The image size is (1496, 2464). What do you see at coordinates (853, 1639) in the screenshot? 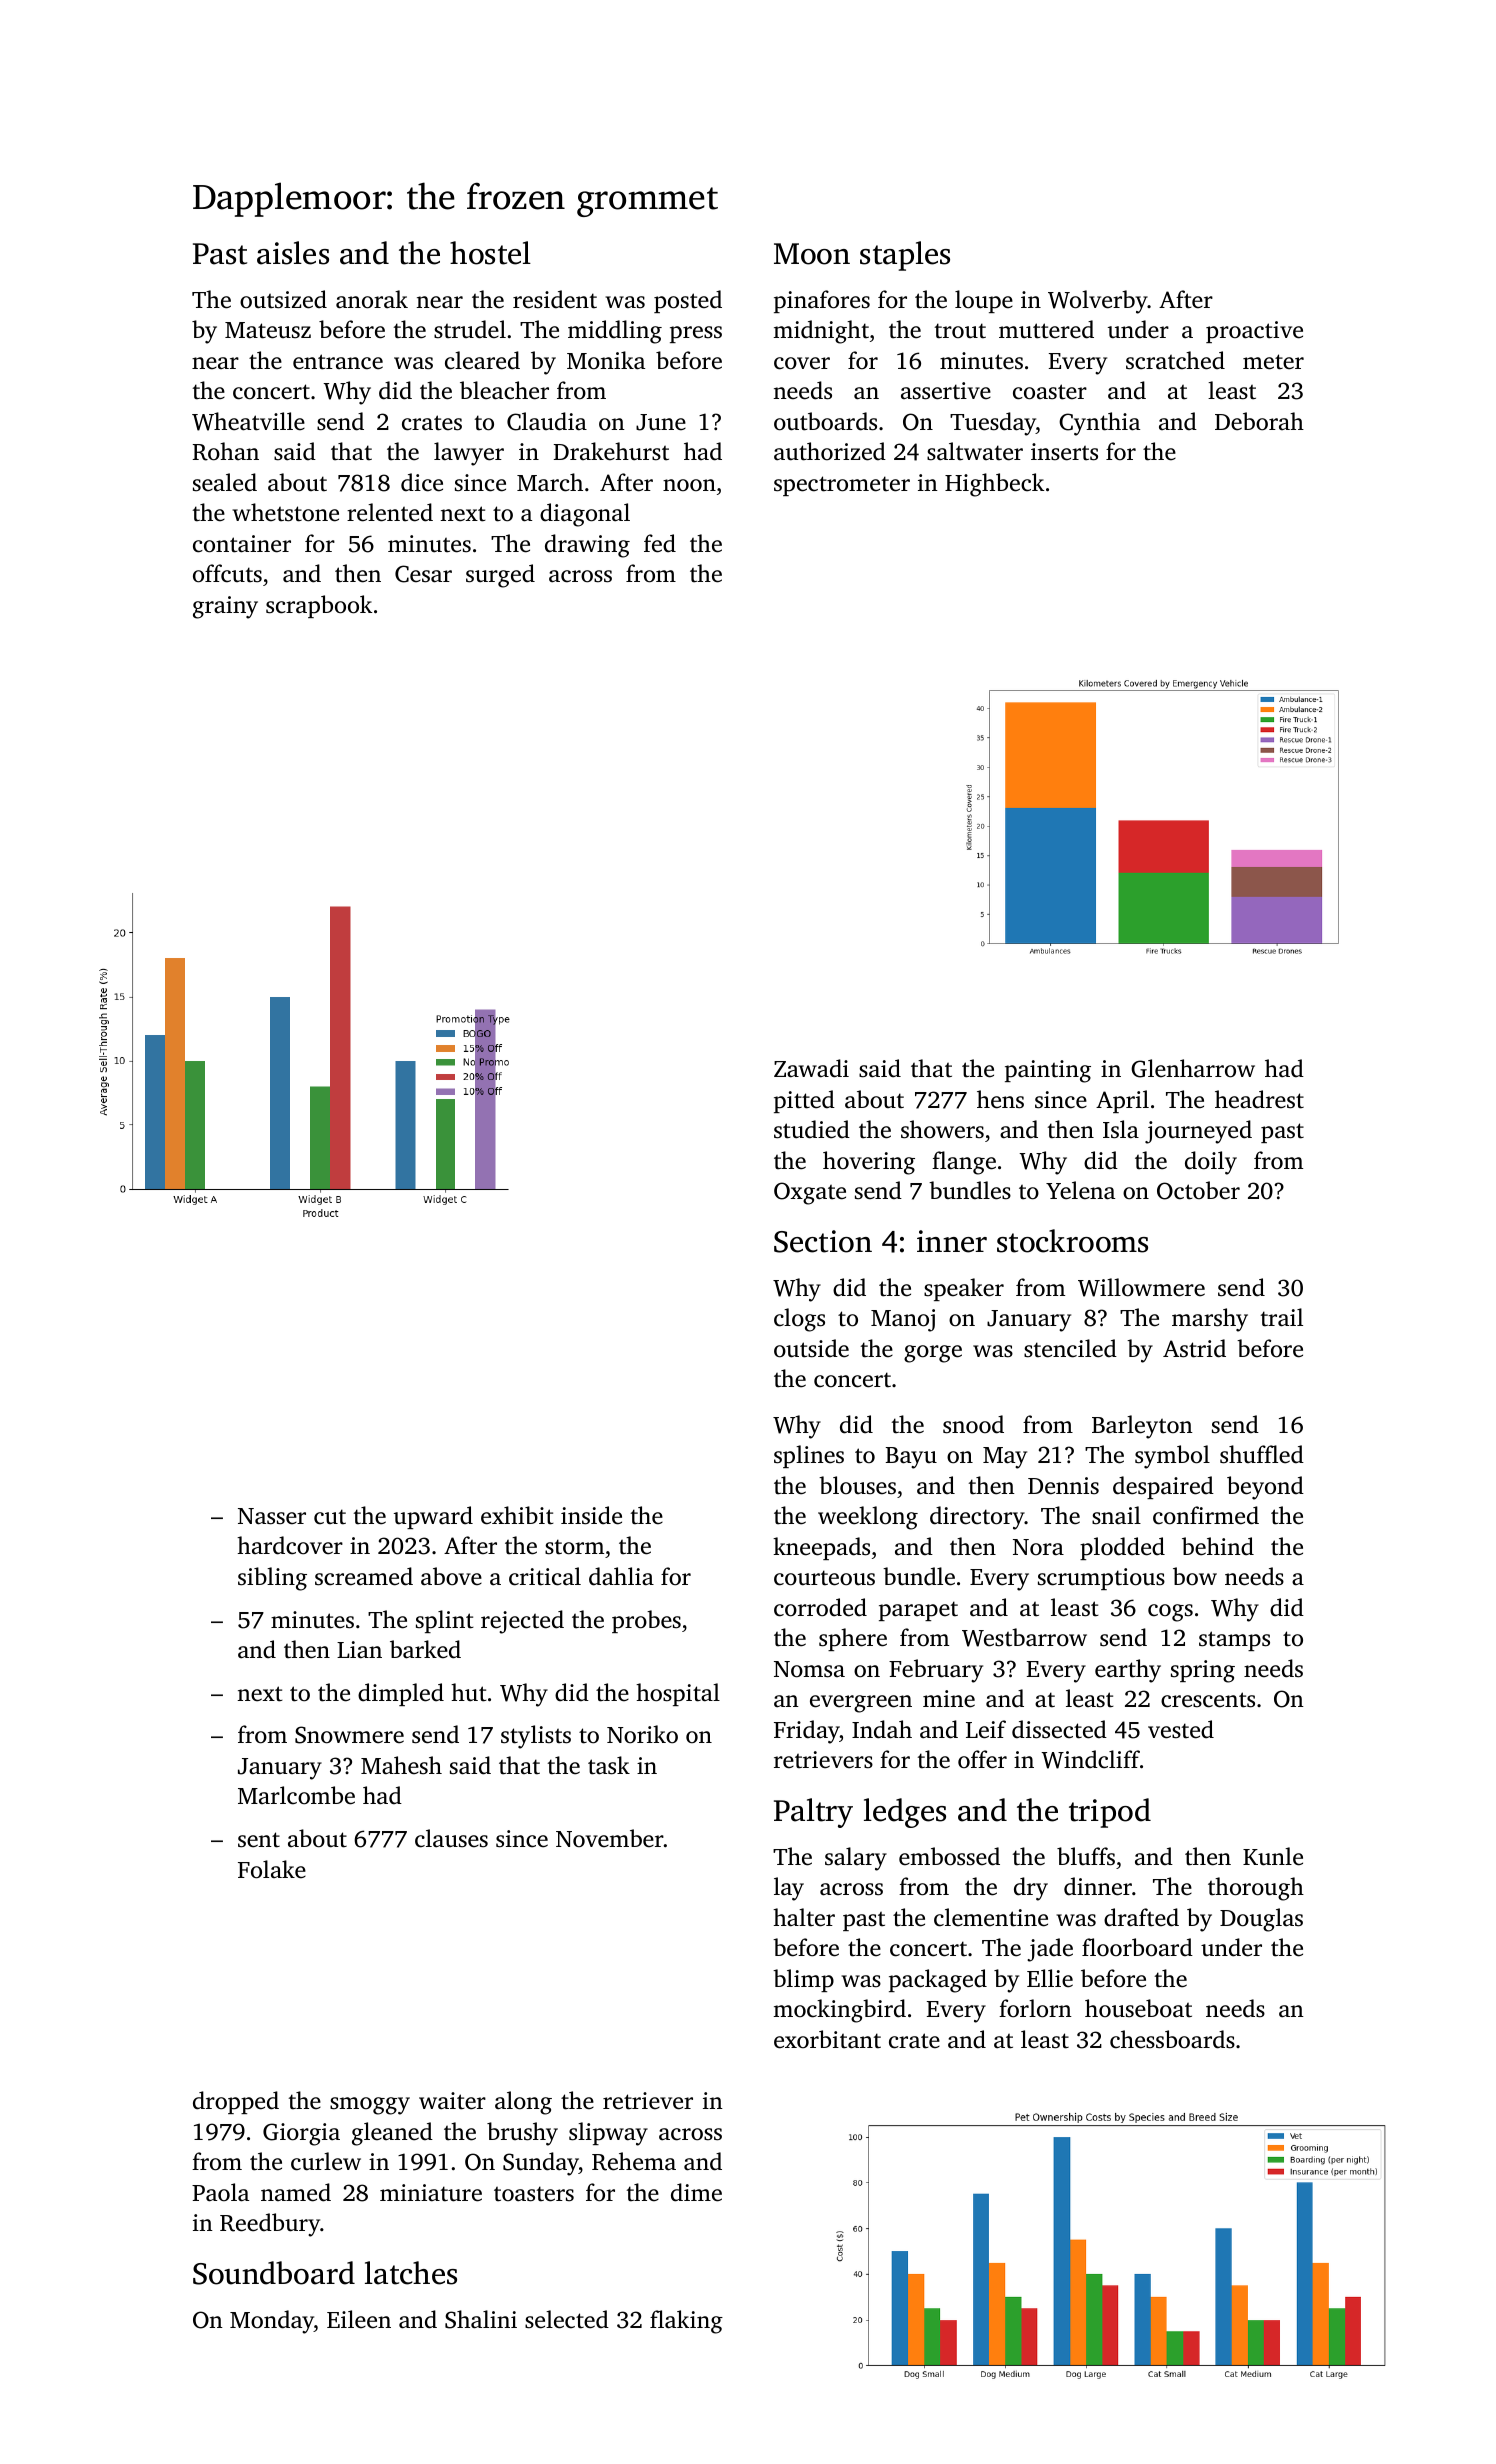
I see `sphere` at bounding box center [853, 1639].
